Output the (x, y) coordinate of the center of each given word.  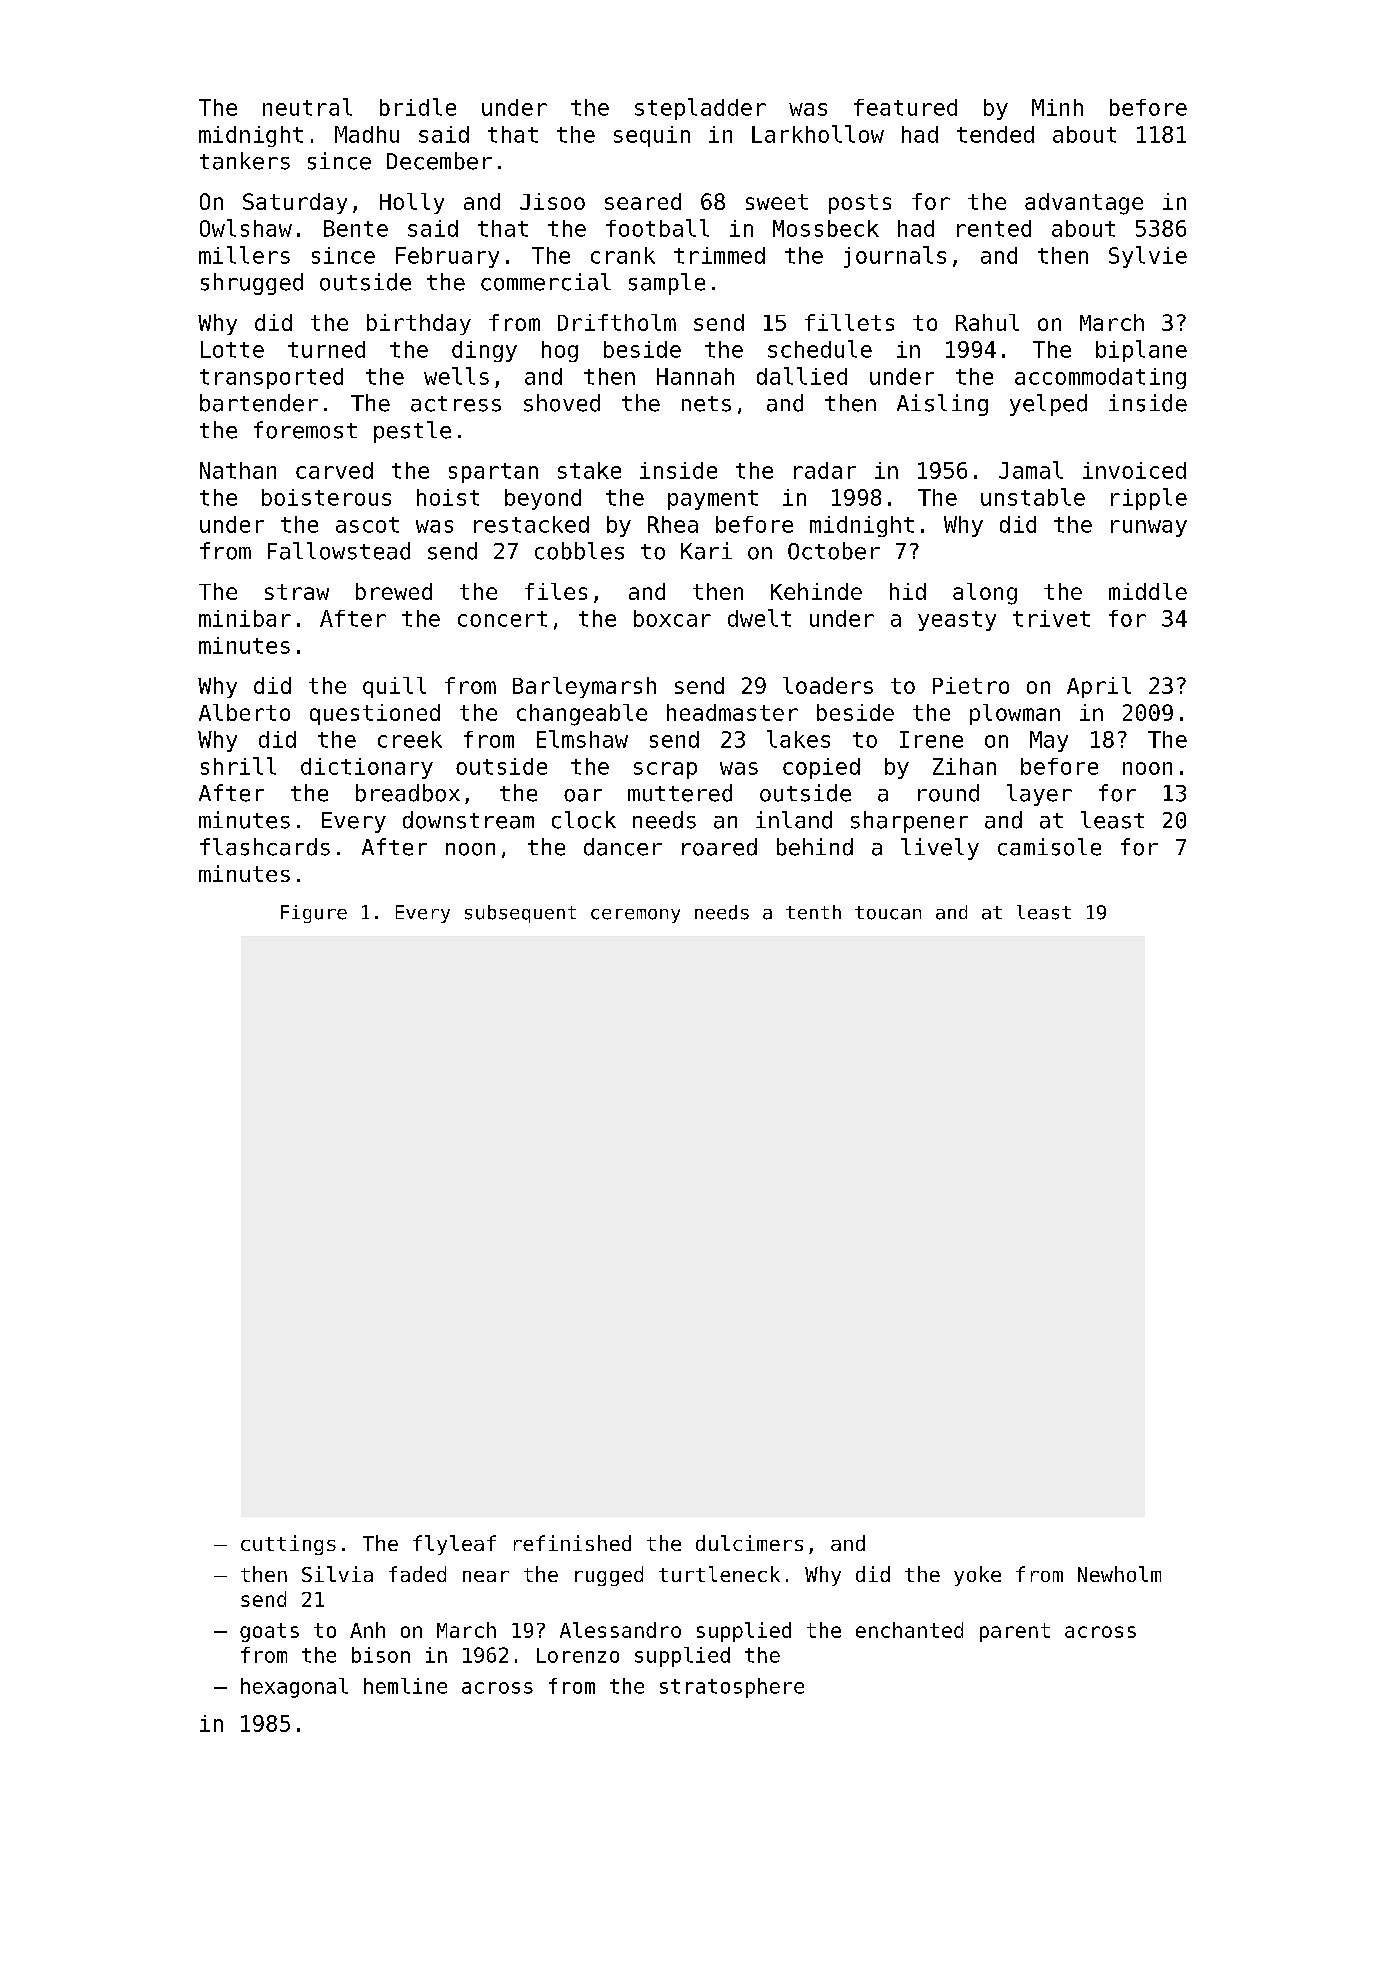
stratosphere (732, 1688)
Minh (1057, 107)
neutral (307, 107)
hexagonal (294, 1688)
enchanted (909, 1630)
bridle (418, 107)
